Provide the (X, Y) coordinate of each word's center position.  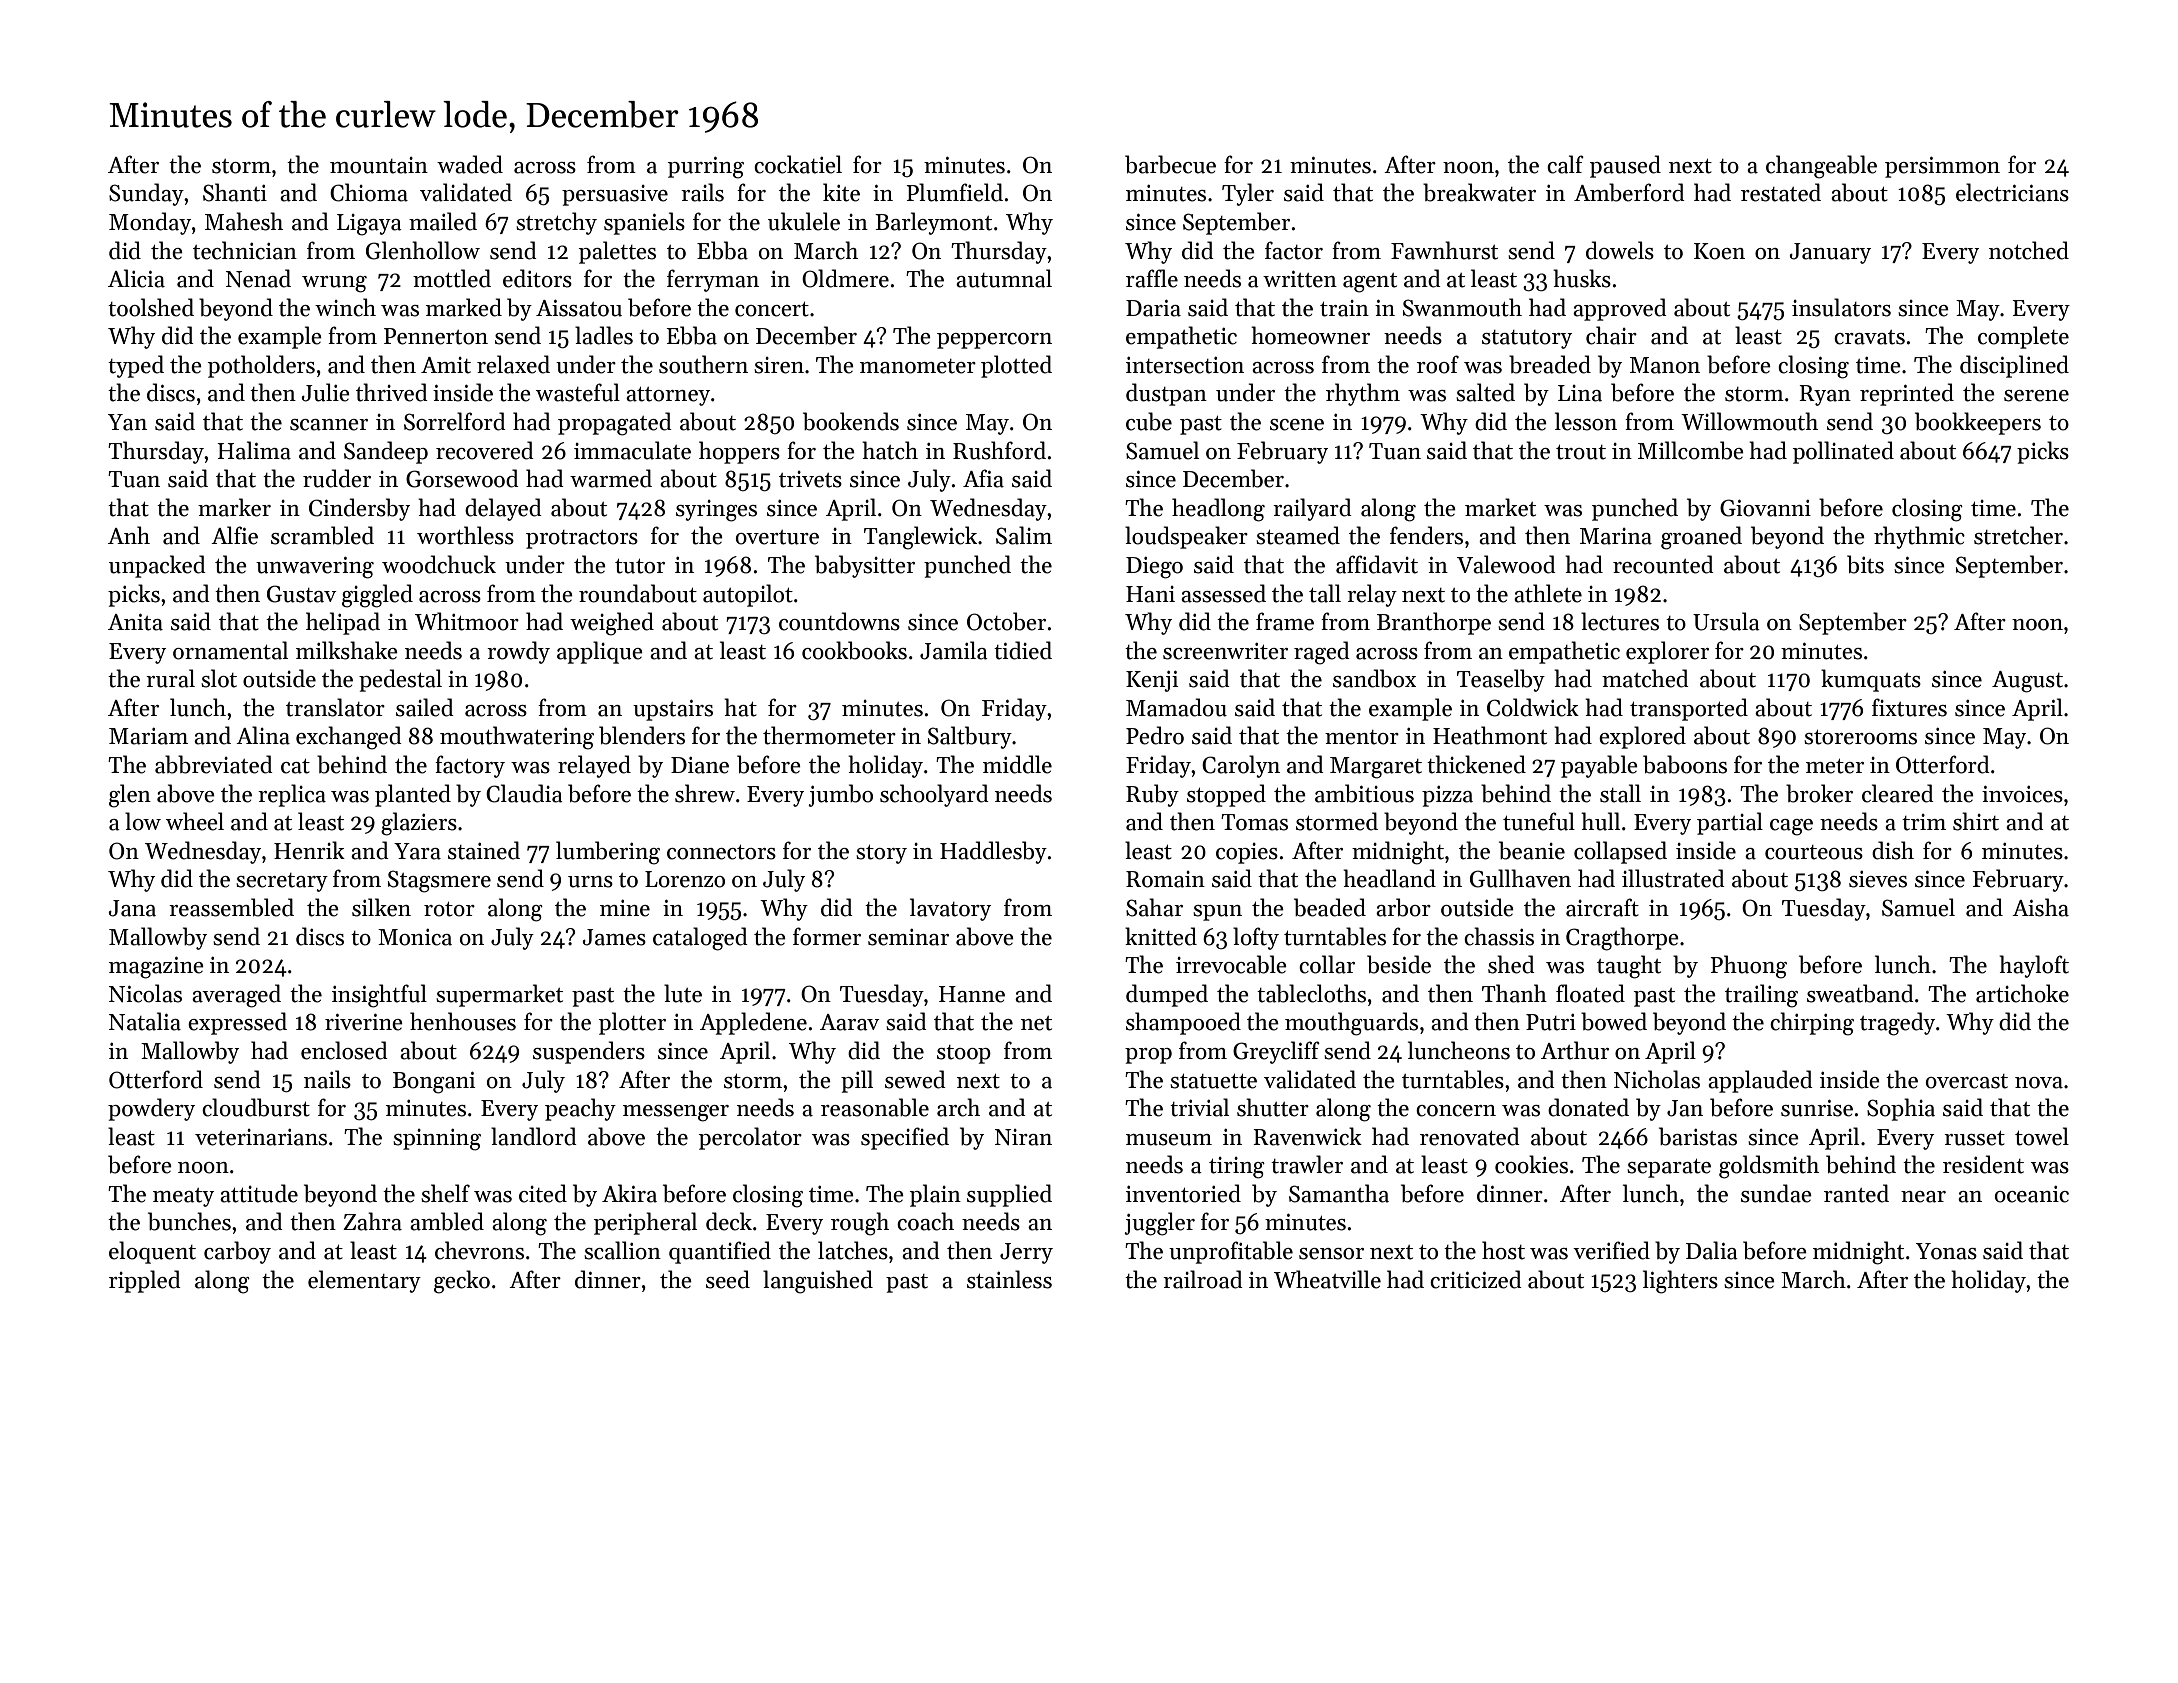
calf (1565, 164)
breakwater (1479, 192)
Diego (1154, 568)
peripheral (645, 1223)
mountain (379, 165)
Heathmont (1490, 735)
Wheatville (1327, 1279)
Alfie (234, 535)
